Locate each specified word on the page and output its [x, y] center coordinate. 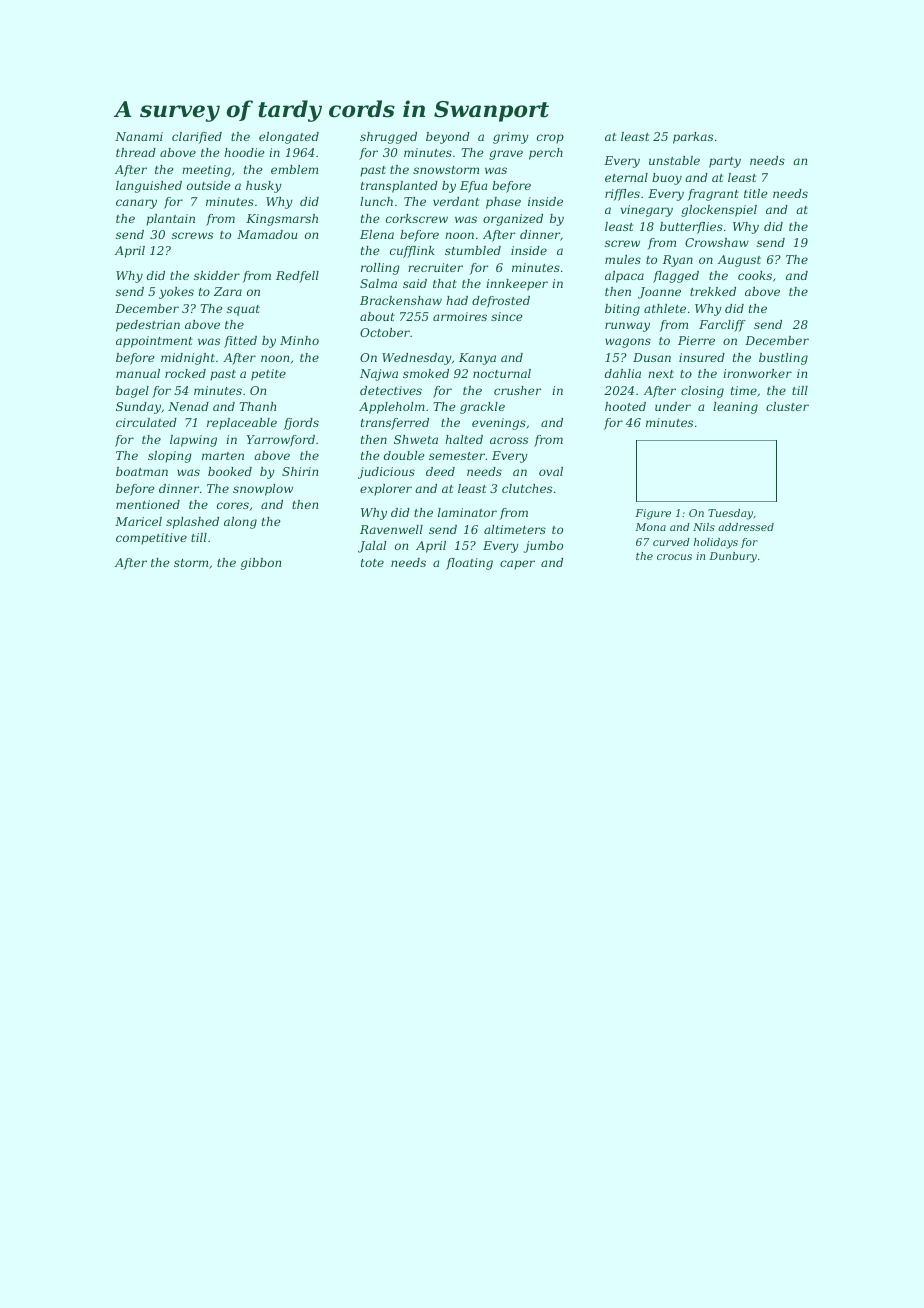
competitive [151, 539]
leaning [735, 408]
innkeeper [517, 285]
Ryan [678, 261]
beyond [448, 138]
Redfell [297, 277]
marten [223, 456]
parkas [693, 138]
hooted [625, 406]
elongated [289, 138]
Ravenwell [391, 529]
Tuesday [730, 514]
